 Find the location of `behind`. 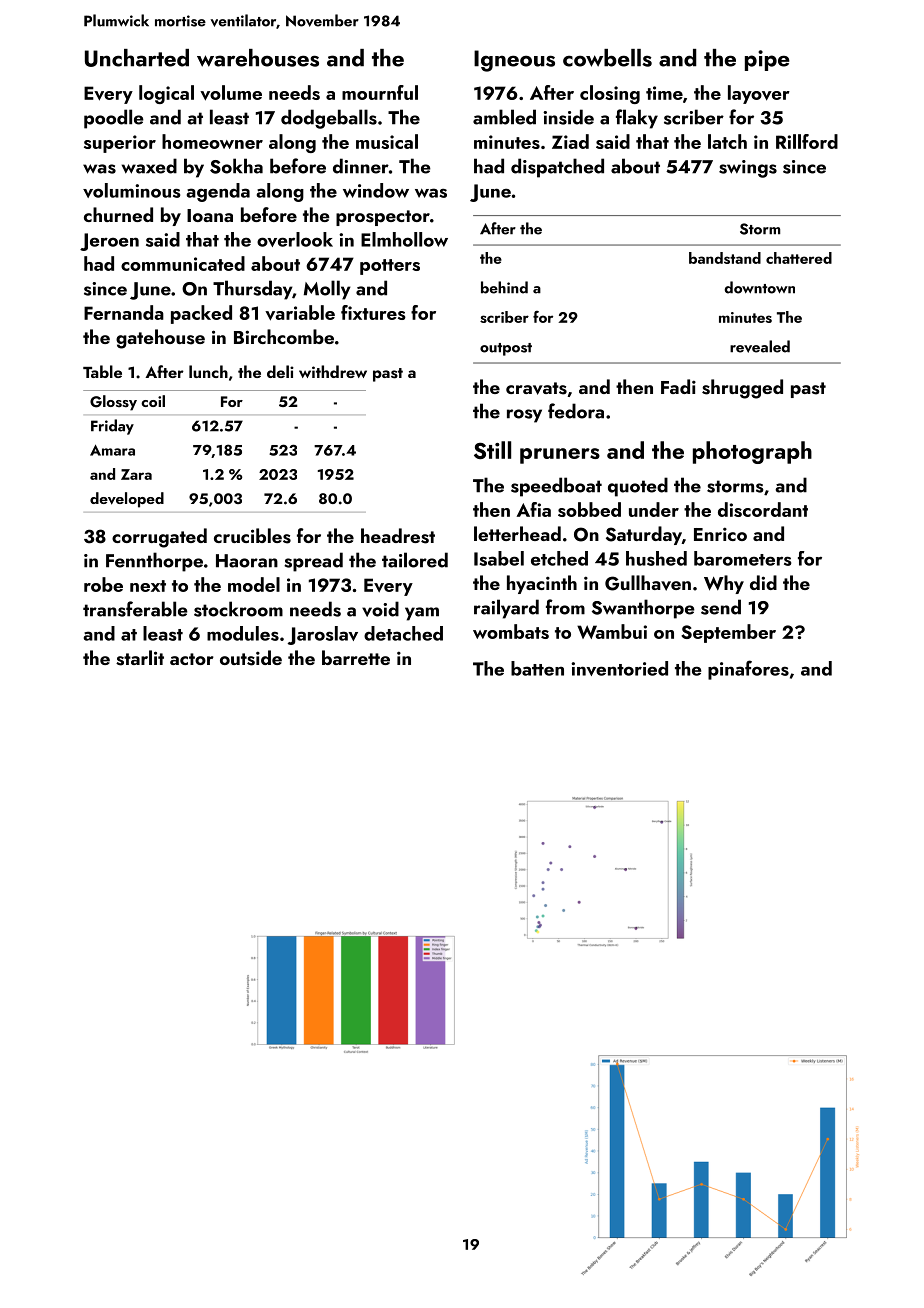

behind is located at coordinates (504, 287).
